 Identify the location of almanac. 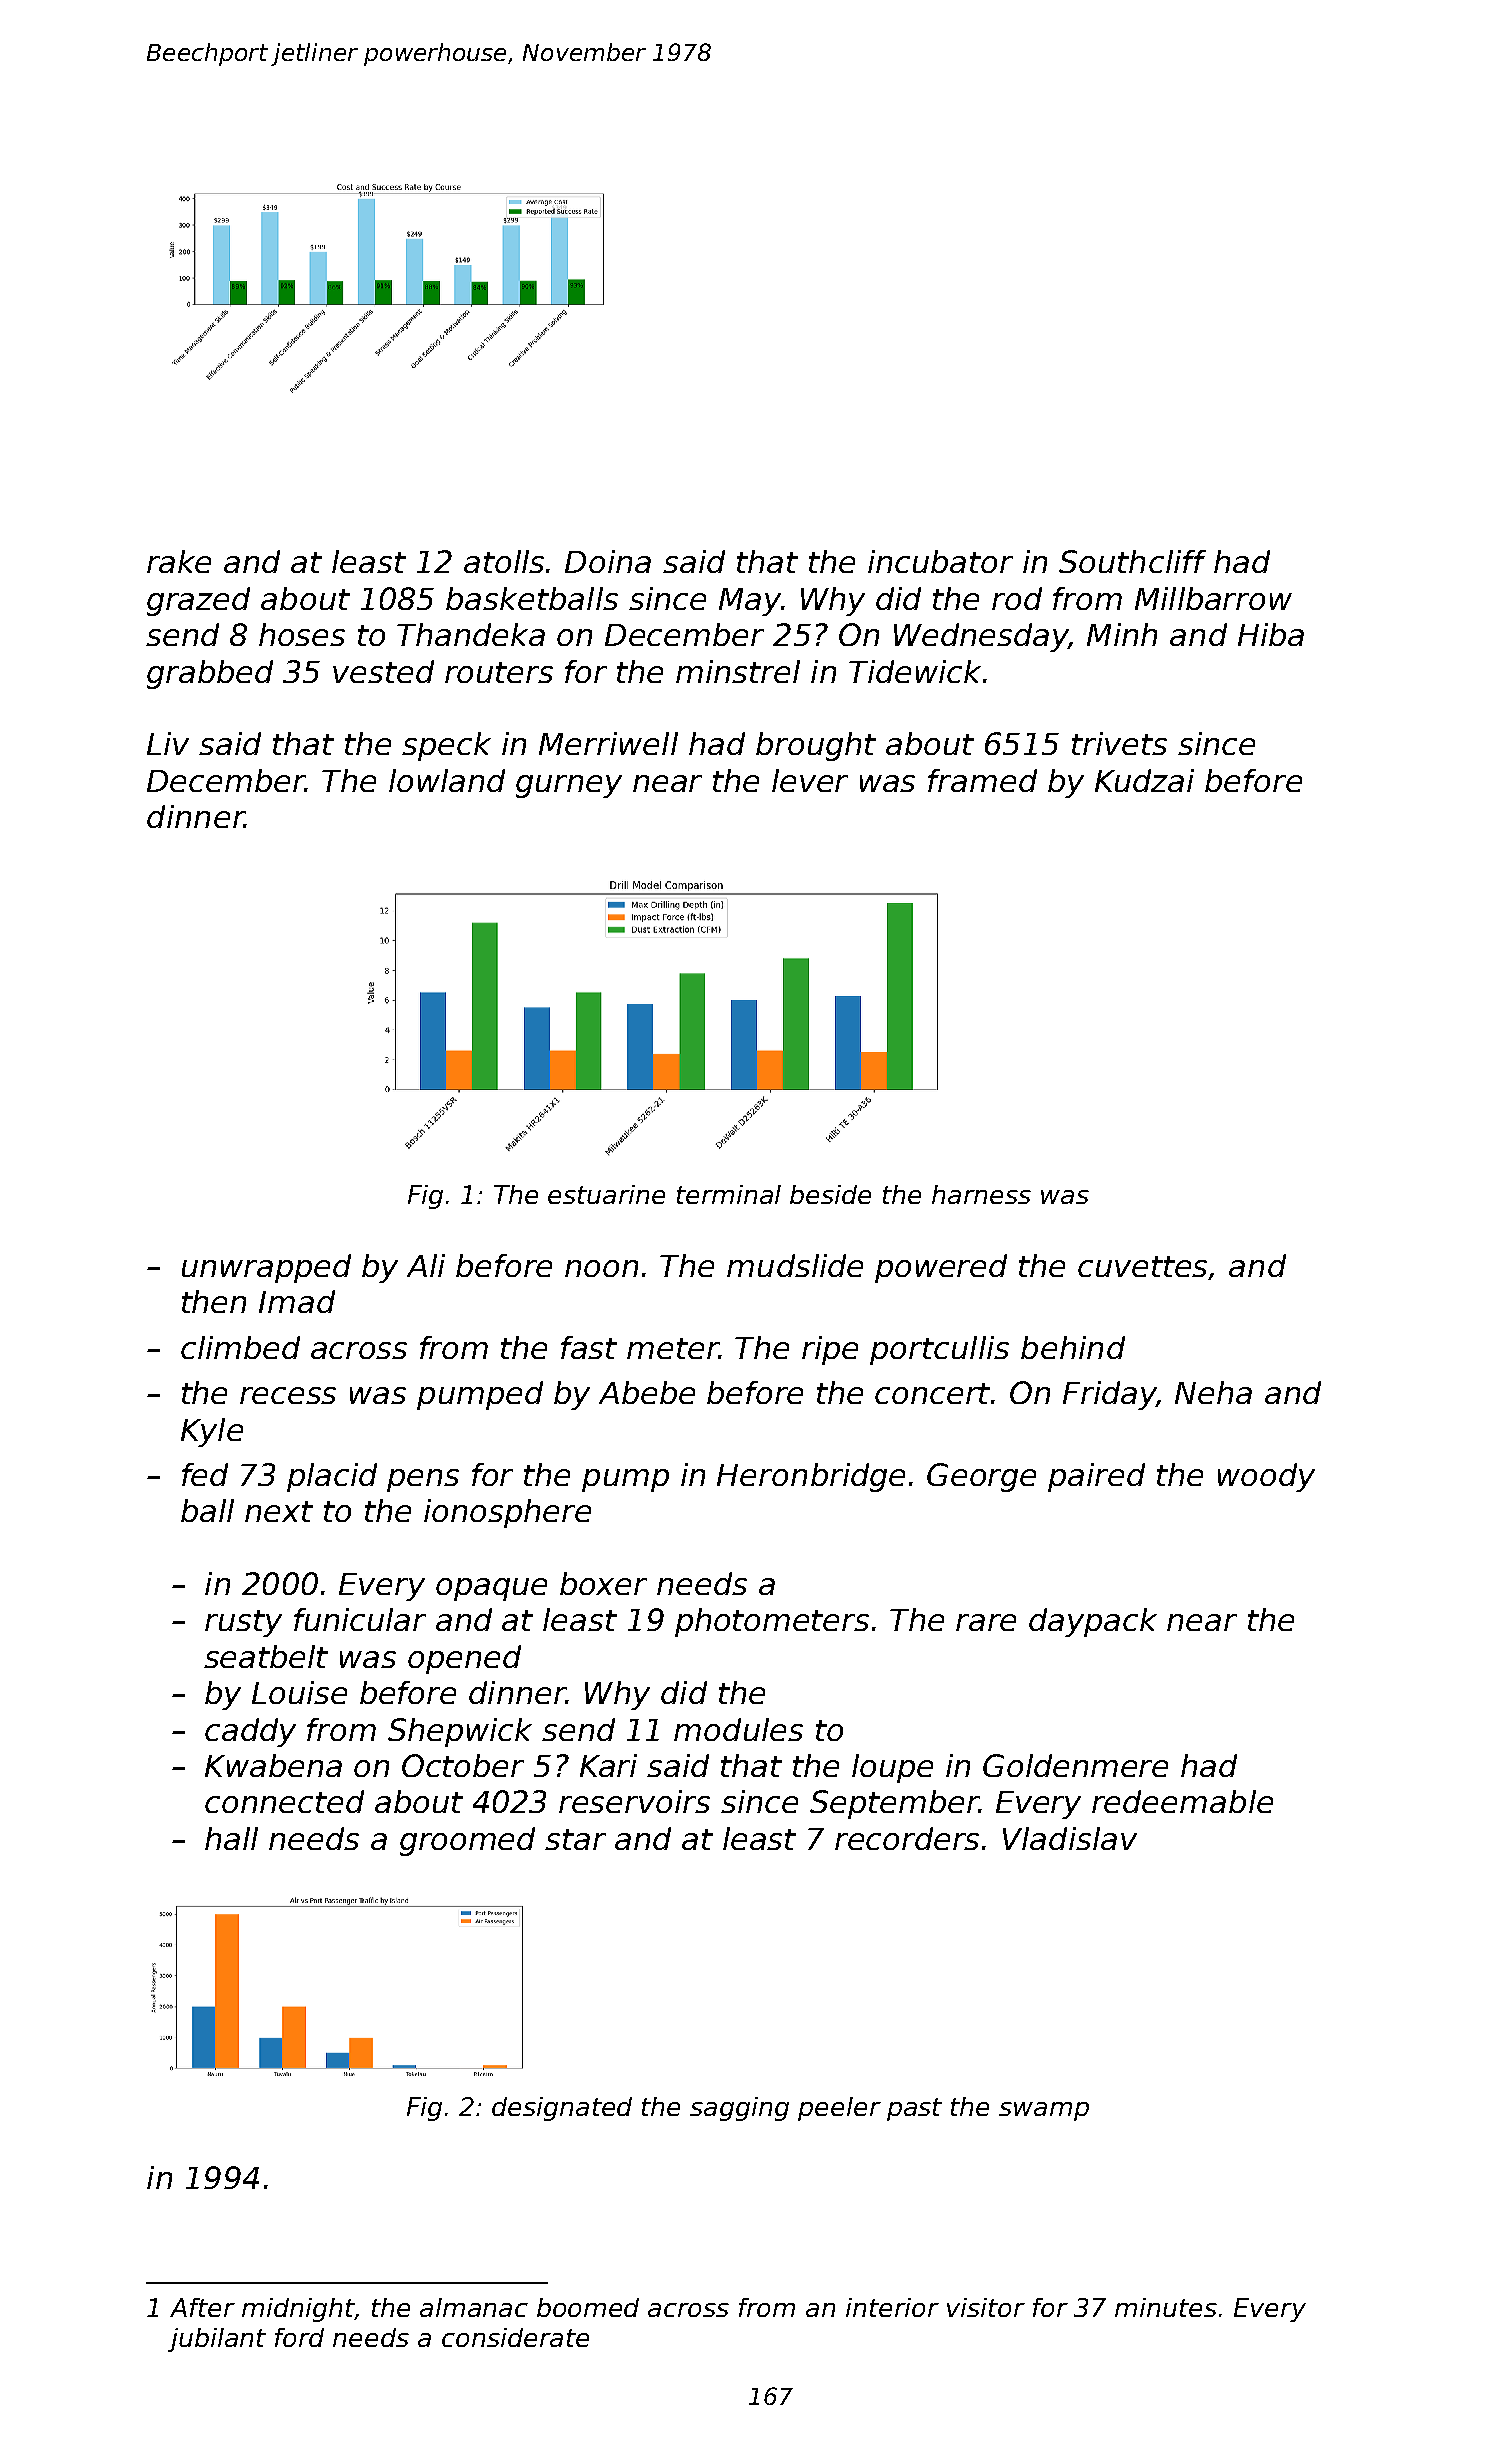
(474, 2307).
